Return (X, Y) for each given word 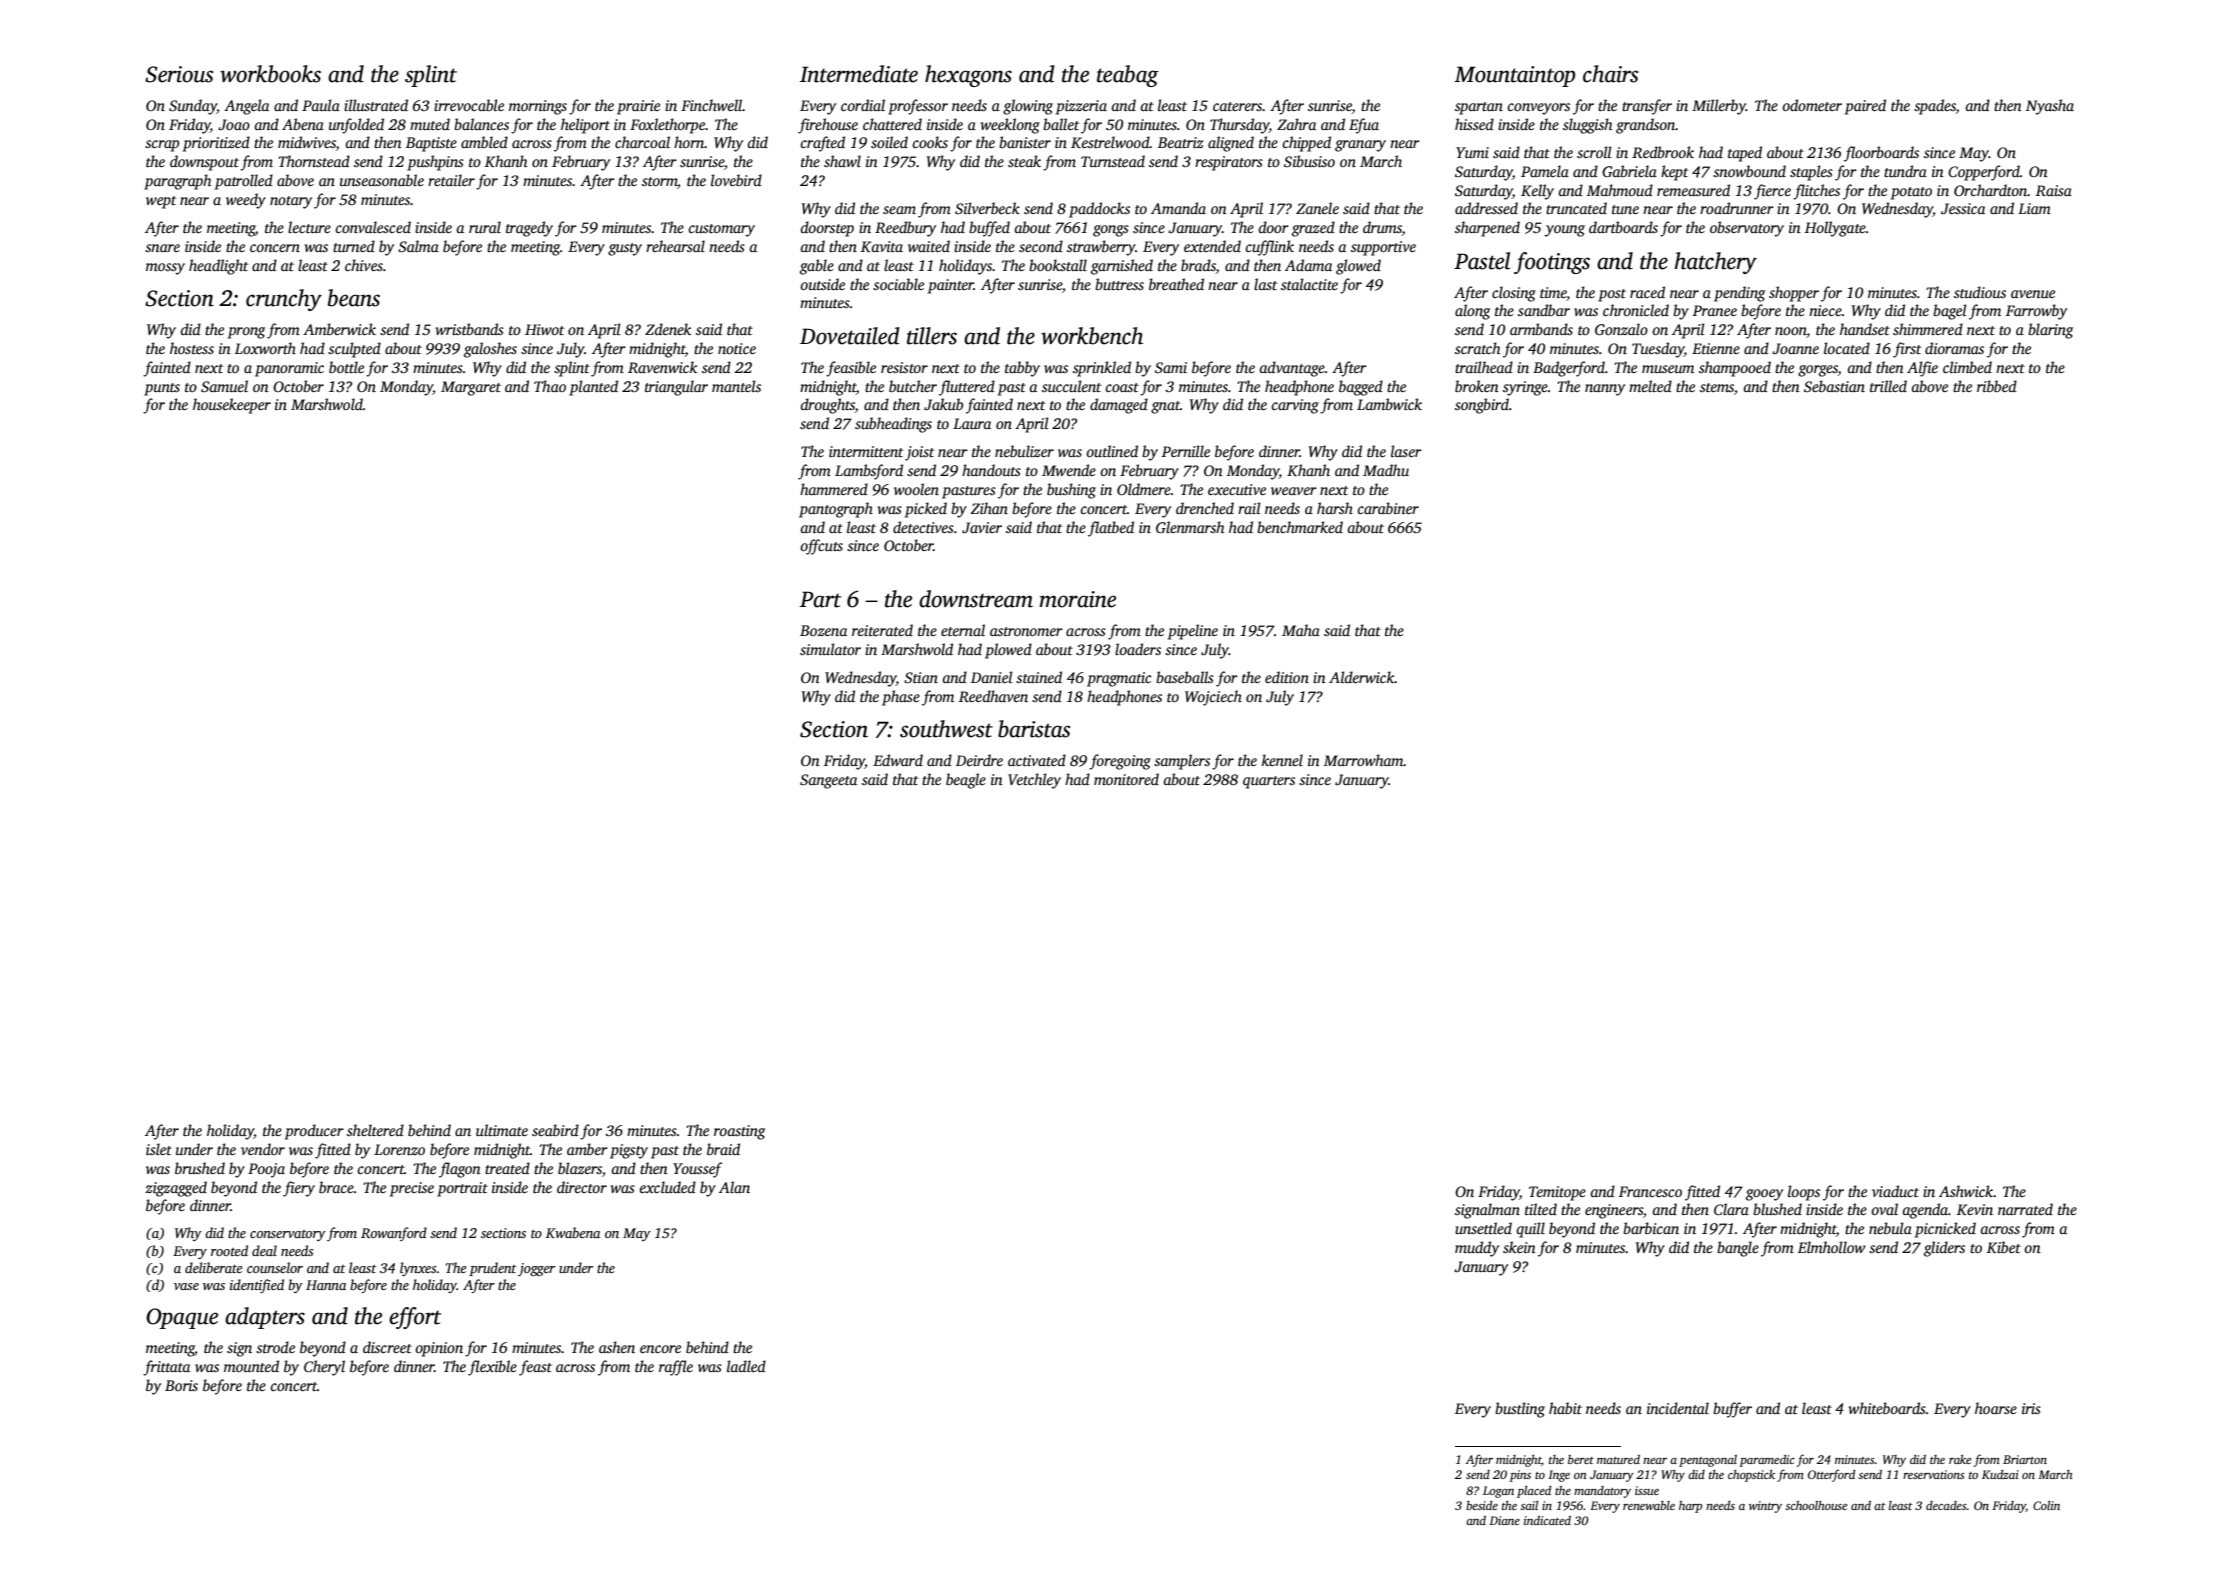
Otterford (1831, 1475)
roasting (739, 1132)
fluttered (967, 388)
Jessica (1963, 208)
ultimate (502, 1130)
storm (660, 183)
